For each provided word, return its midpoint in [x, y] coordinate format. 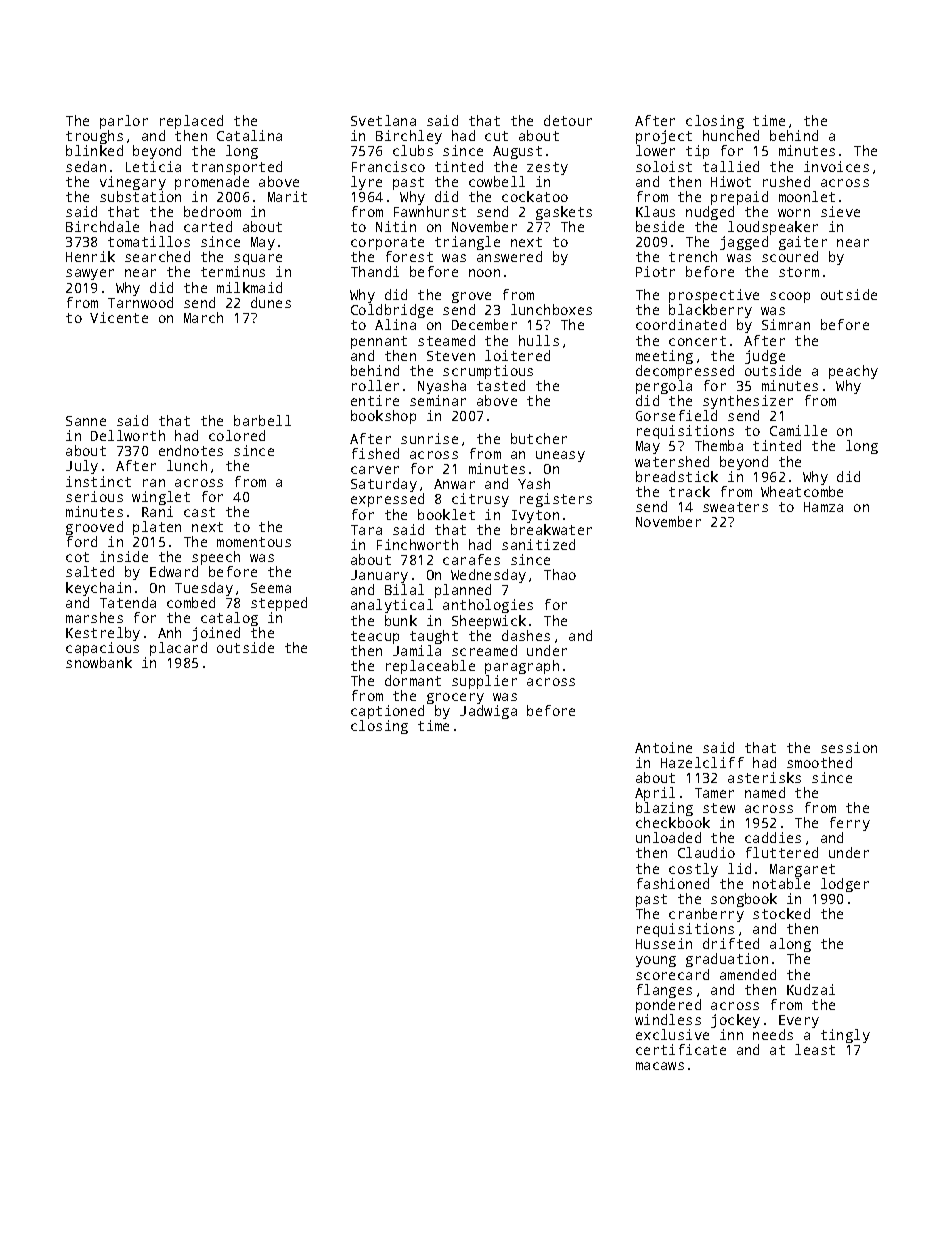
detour [568, 120]
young [656, 961]
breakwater [551, 529]
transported [237, 168]
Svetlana [383, 120]
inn [731, 1034]
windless [668, 1019]
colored [237, 435]
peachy [853, 372]
